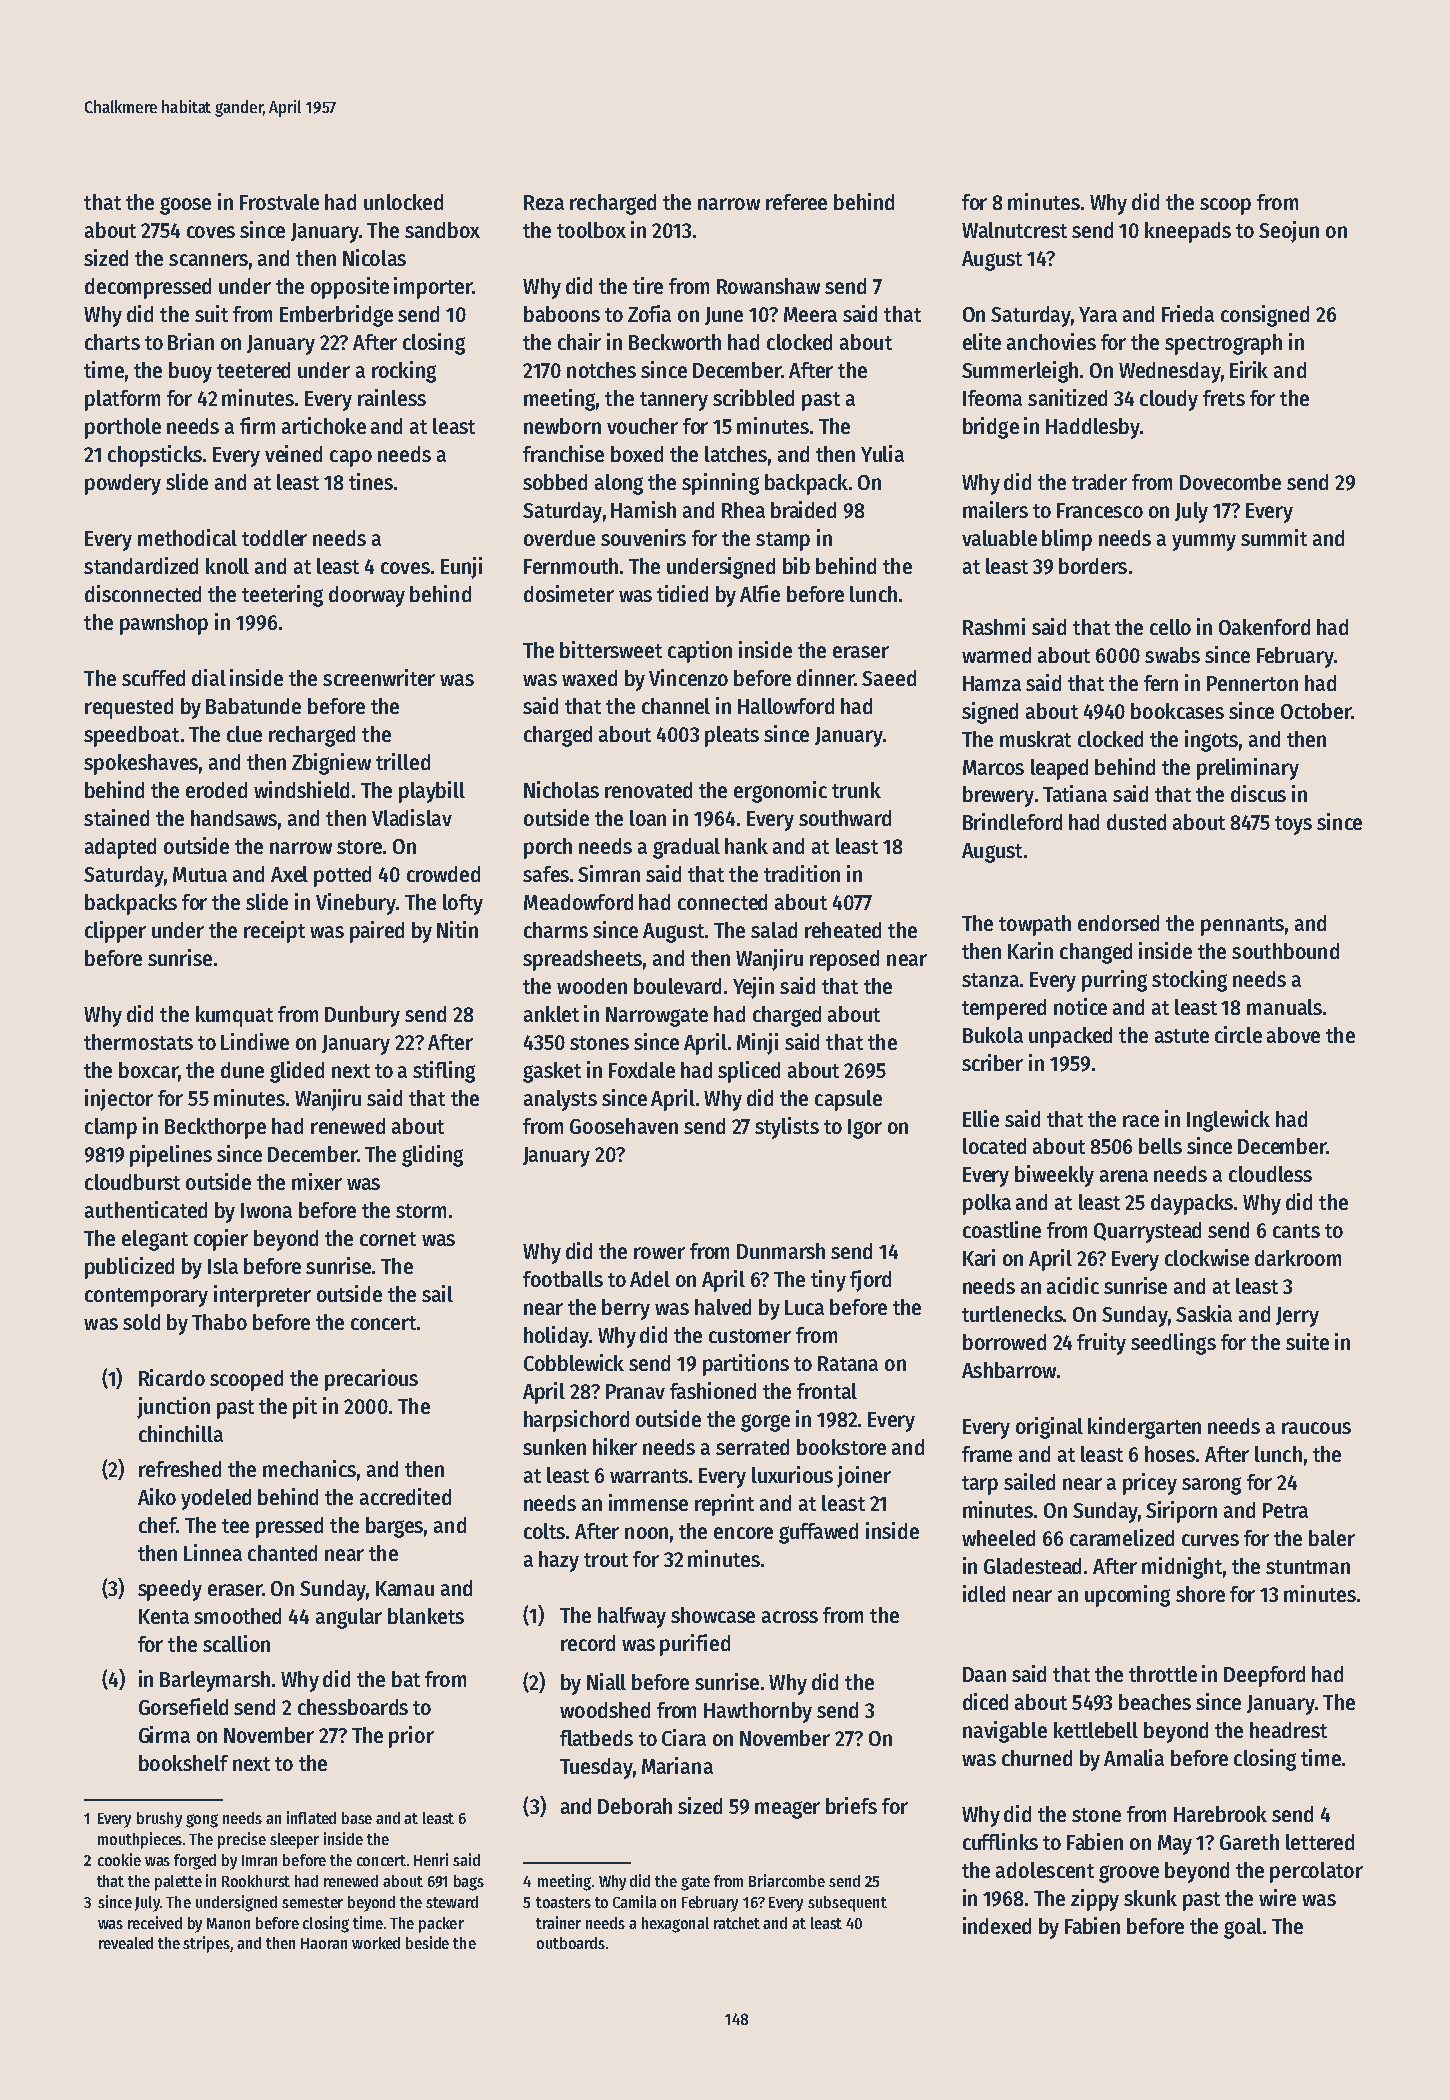 This image has width=1450, height=2100. I want to click on throttle, so click(1163, 1674).
